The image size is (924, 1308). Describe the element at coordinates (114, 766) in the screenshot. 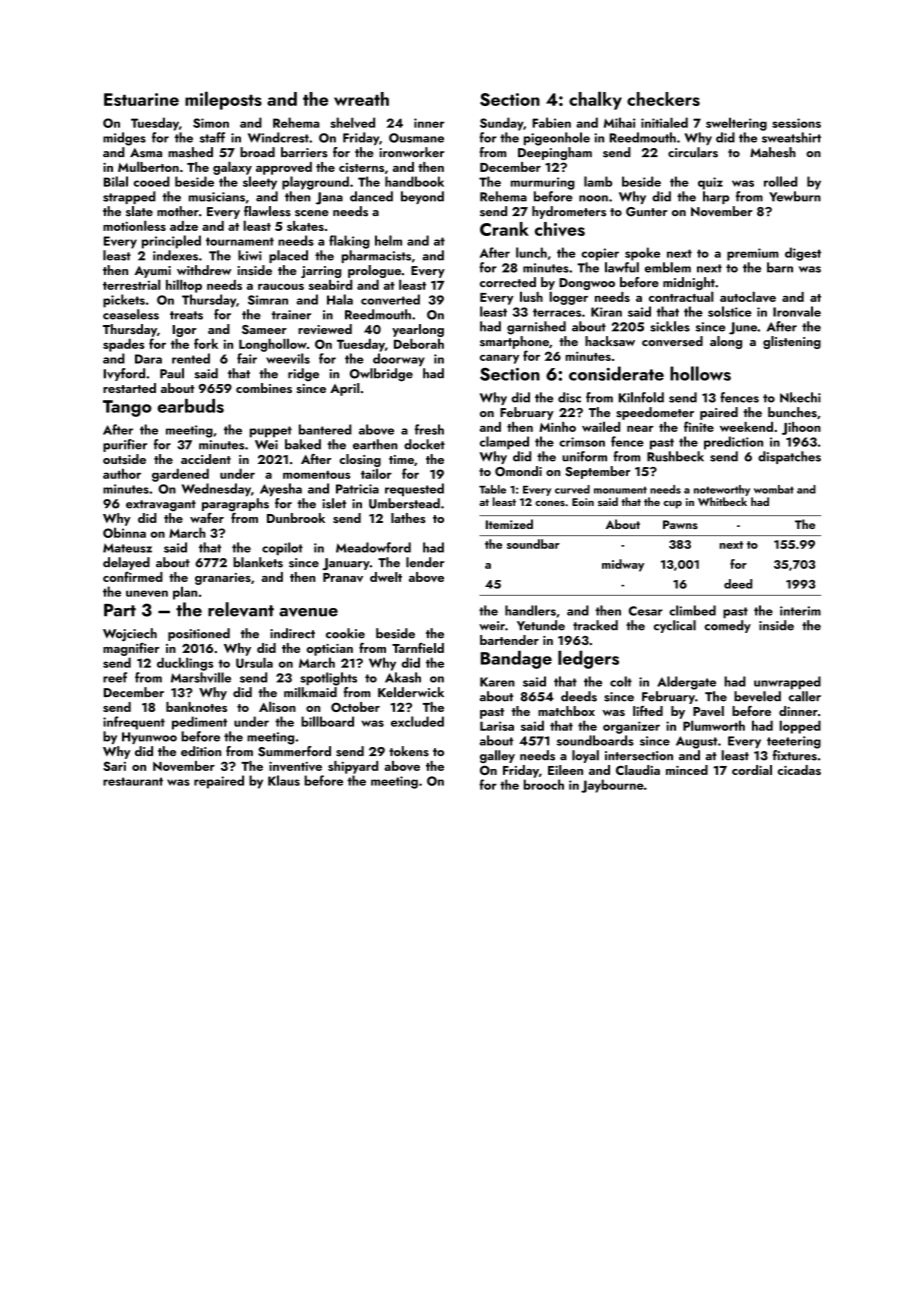

I see `Sari` at that location.
